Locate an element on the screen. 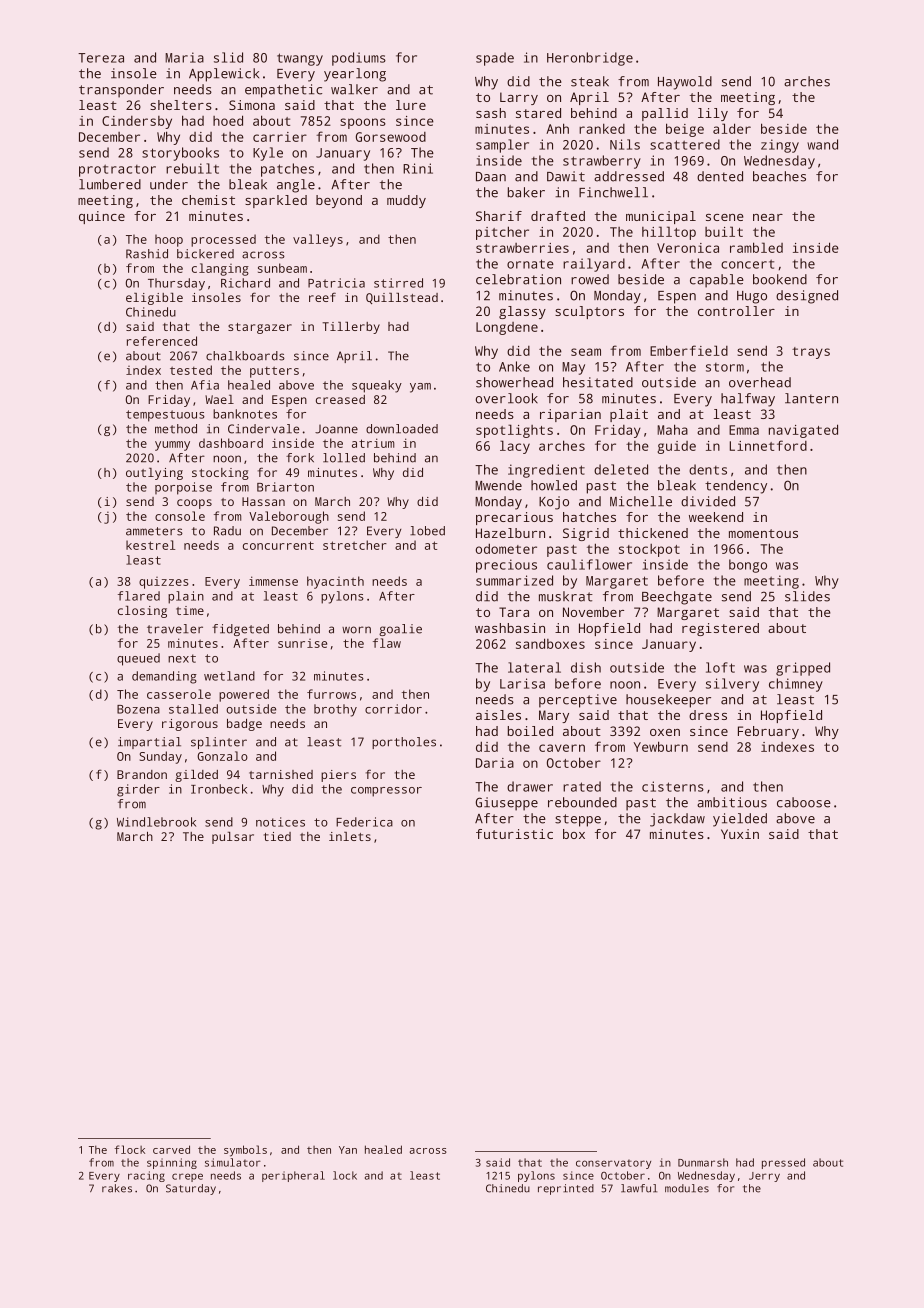  navigated is located at coordinates (803, 431).
